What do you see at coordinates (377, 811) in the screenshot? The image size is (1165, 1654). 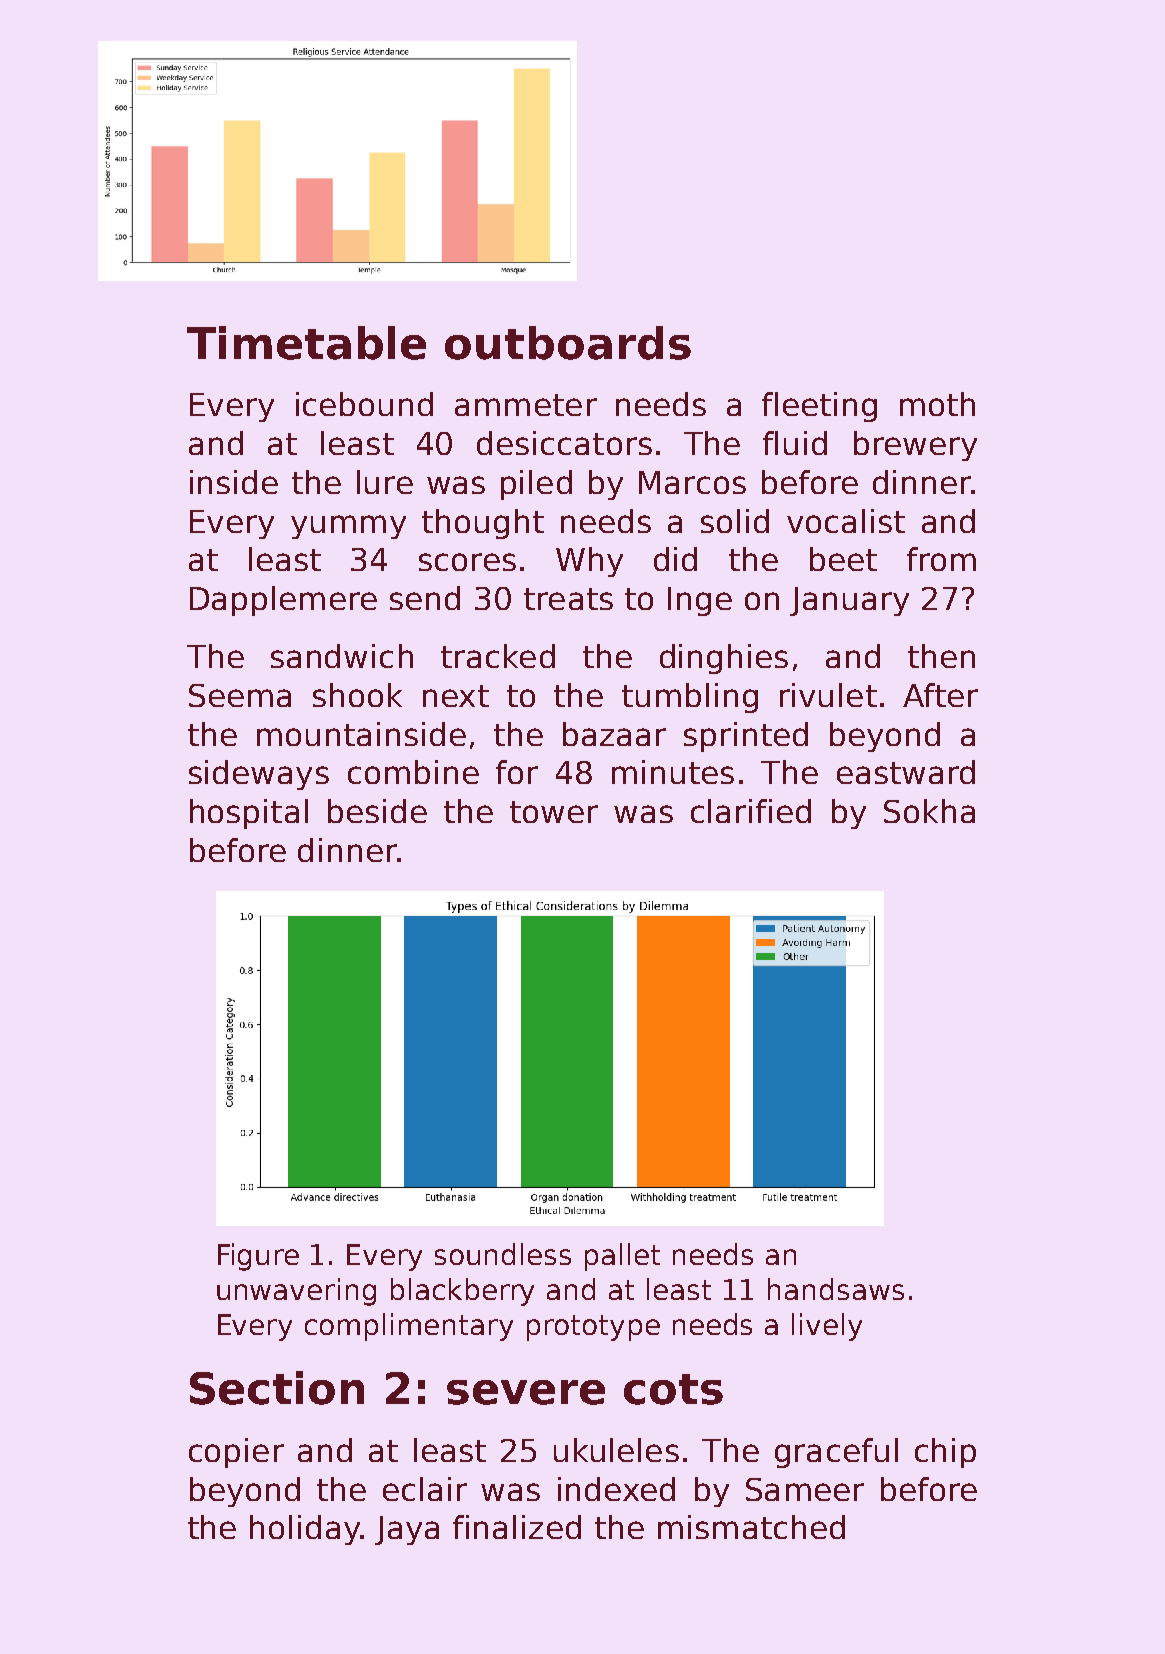 I see `beside` at bounding box center [377, 811].
